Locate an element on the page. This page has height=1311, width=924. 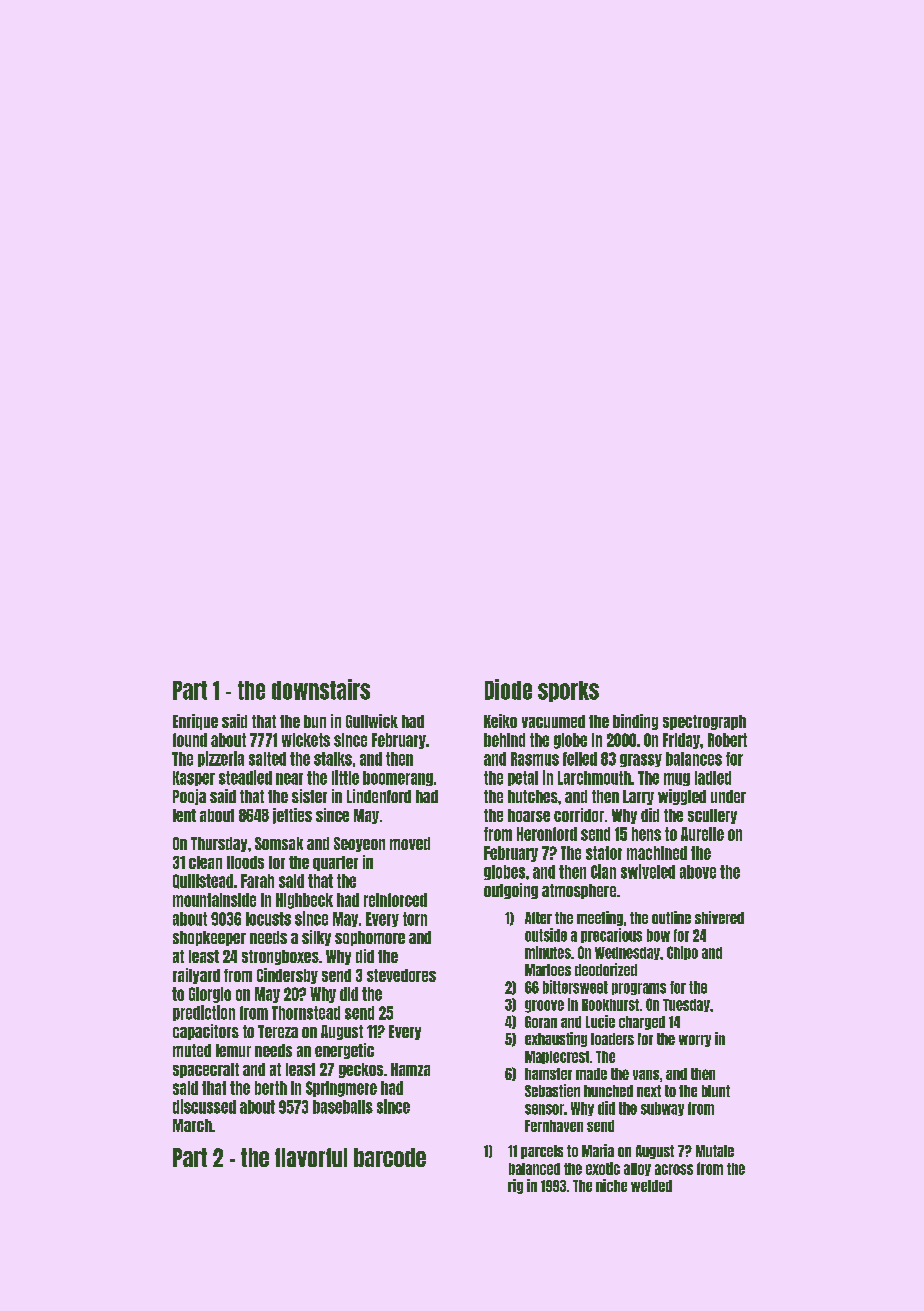
capacitors is located at coordinates (206, 1032).
